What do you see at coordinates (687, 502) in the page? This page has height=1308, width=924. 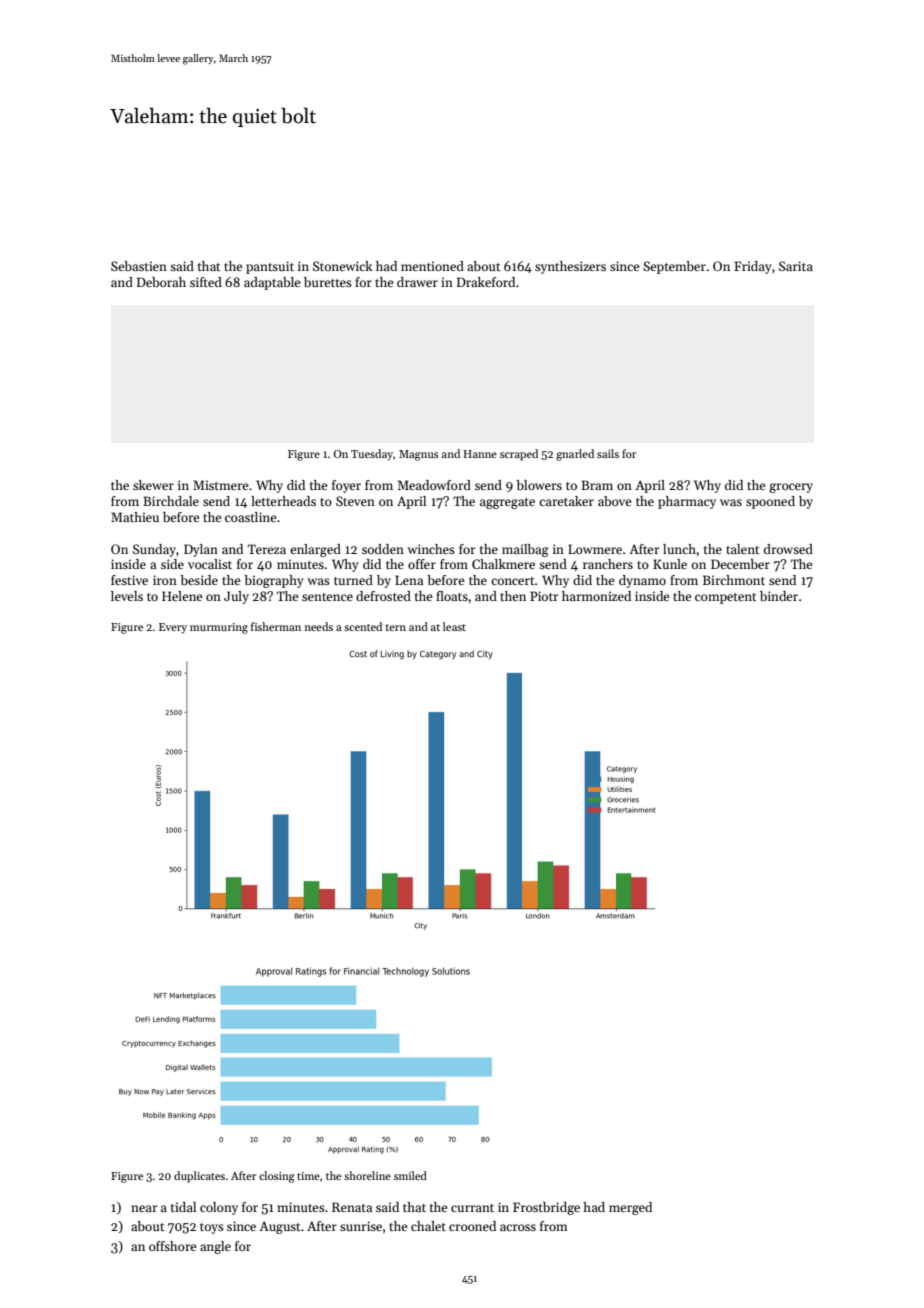 I see `pharmacy` at bounding box center [687, 502].
